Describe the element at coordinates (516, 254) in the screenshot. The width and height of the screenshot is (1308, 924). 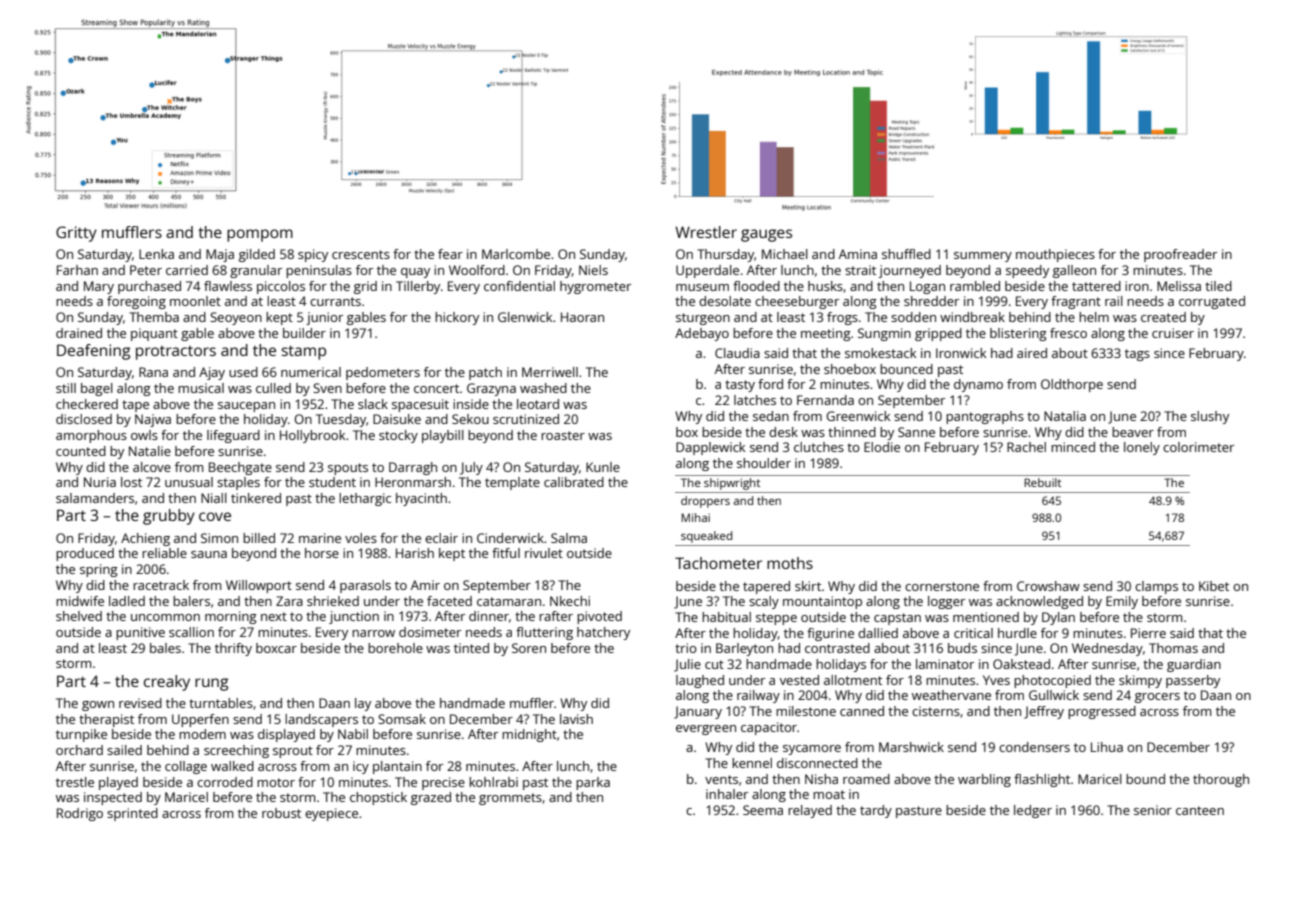
I see `Marlcombe` at that location.
